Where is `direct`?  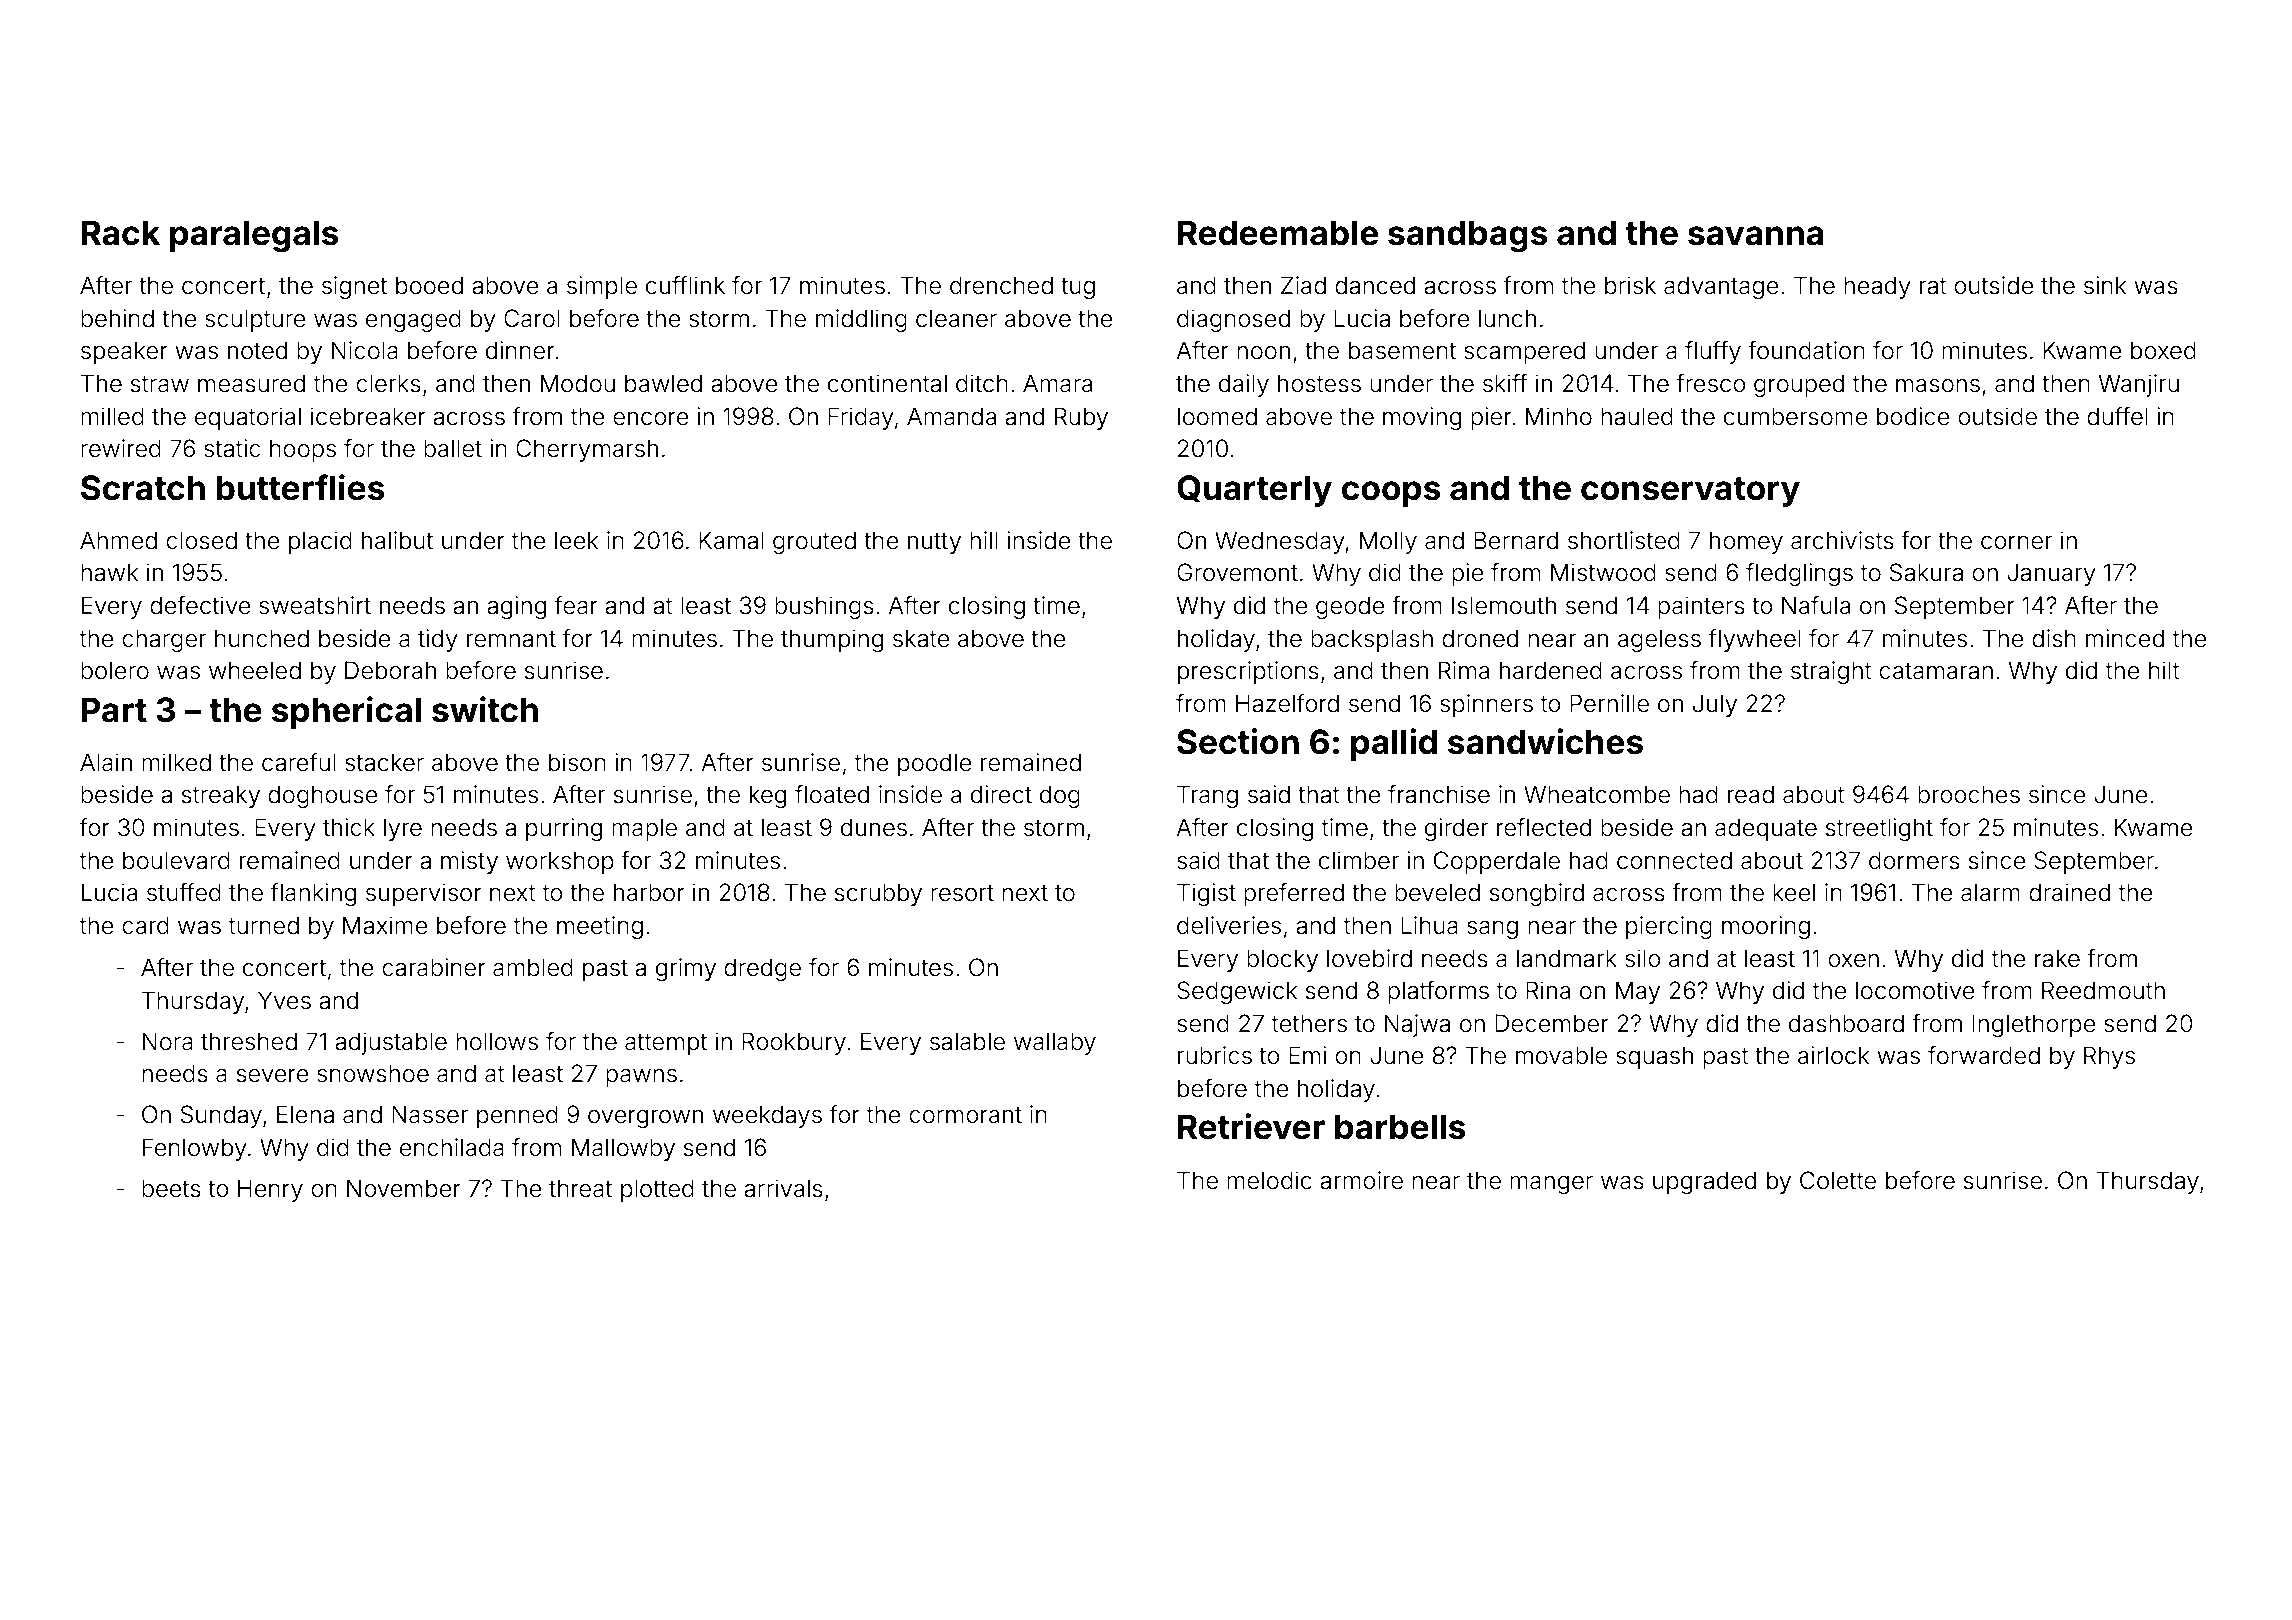
direct is located at coordinates (1001, 794).
